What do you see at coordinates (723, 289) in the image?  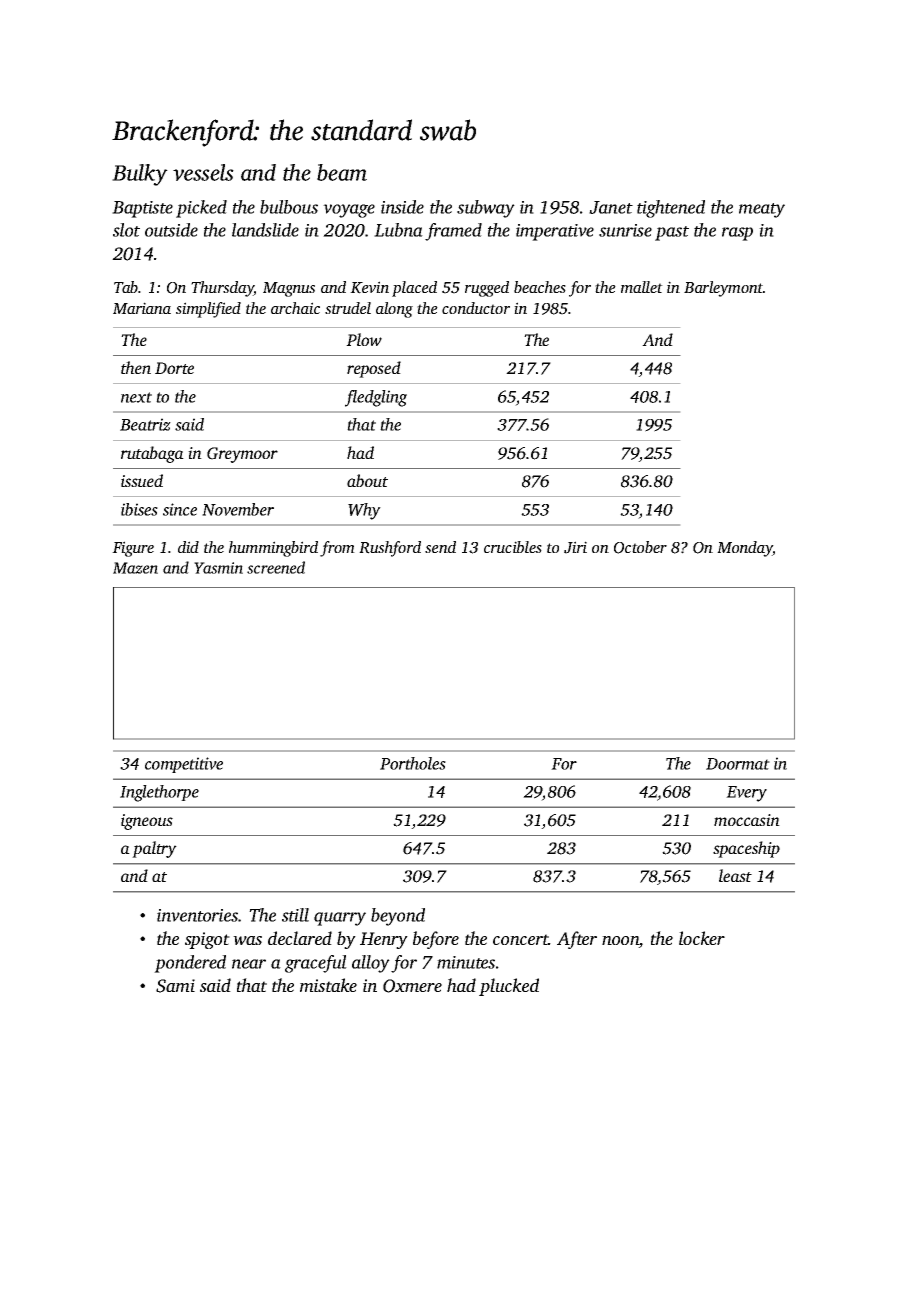 I see `Barleymont` at bounding box center [723, 289].
